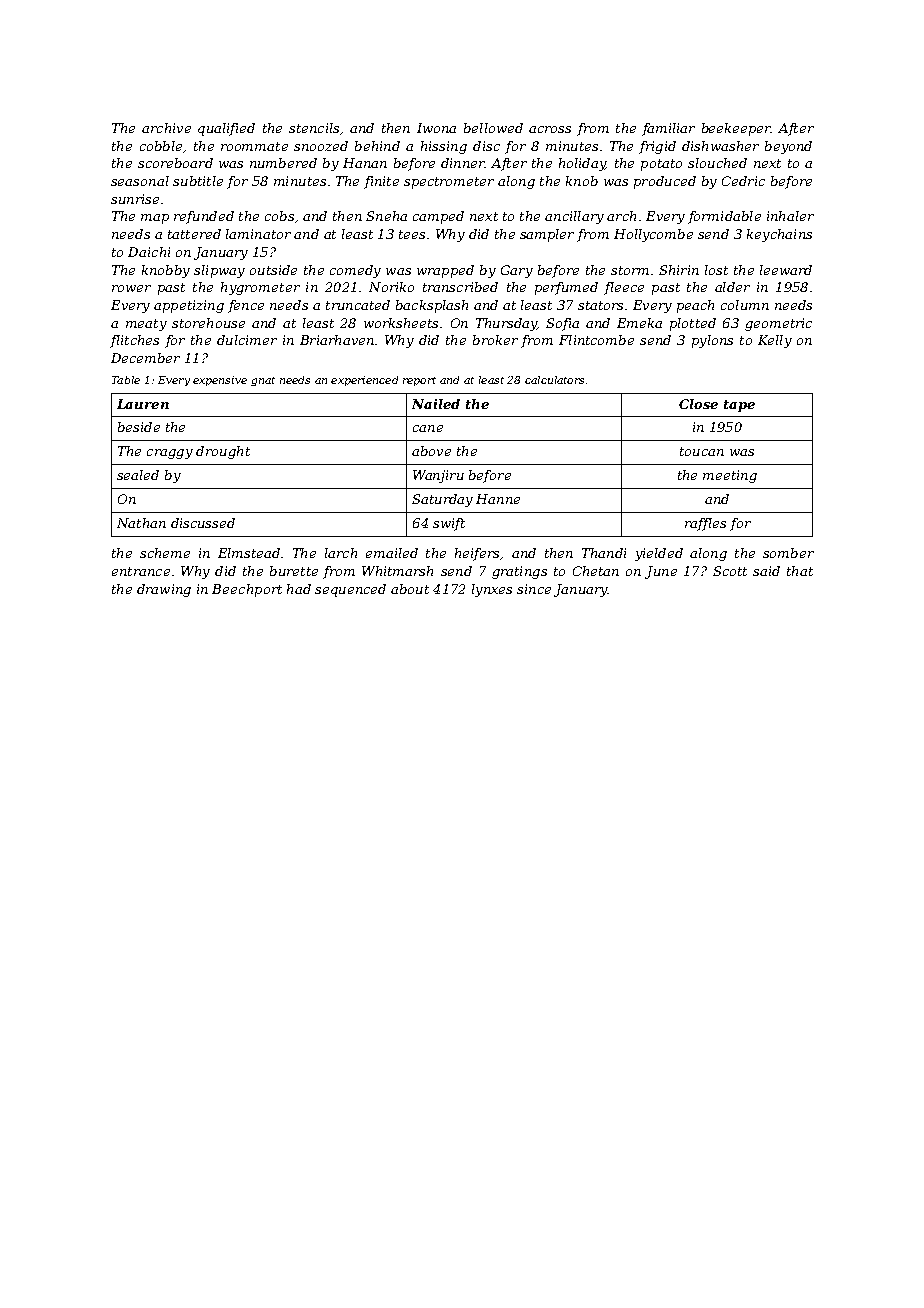 Image resolution: width=924 pixels, height=1308 pixels. Describe the element at coordinates (449, 524) in the document. I see `swift` at that location.
